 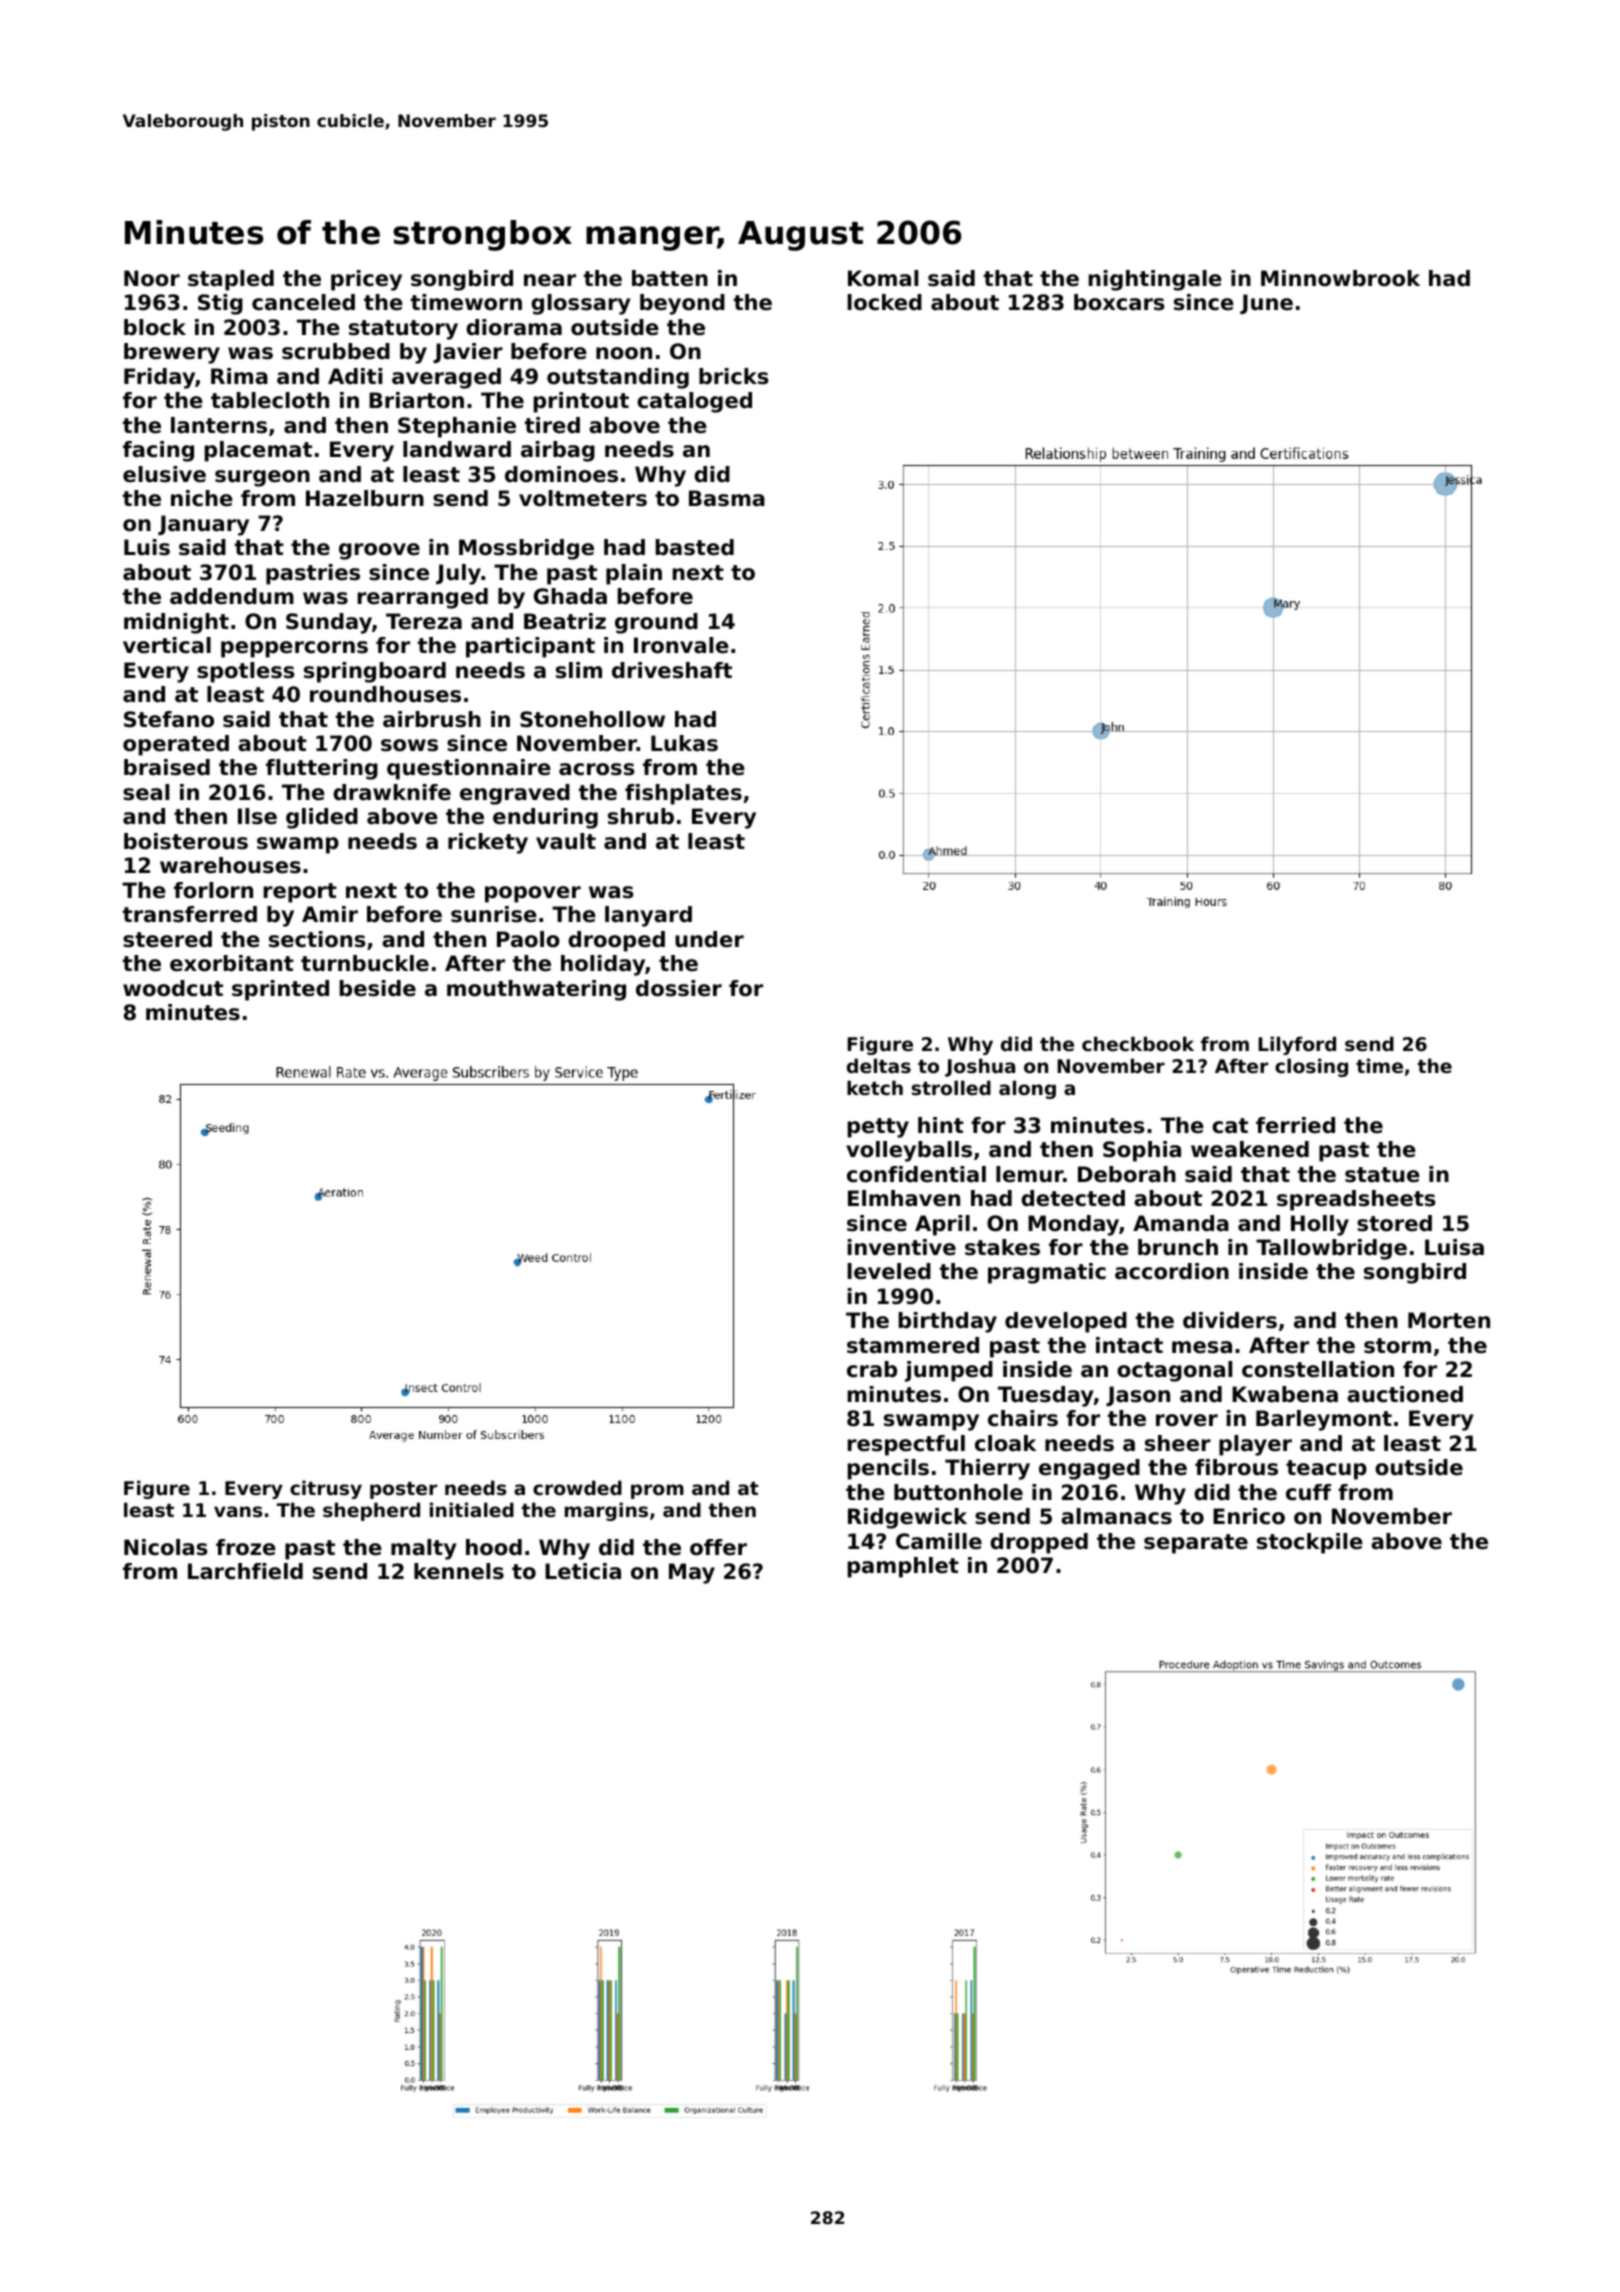 What do you see at coordinates (1340, 278) in the document?
I see `Minnowbrook` at bounding box center [1340, 278].
